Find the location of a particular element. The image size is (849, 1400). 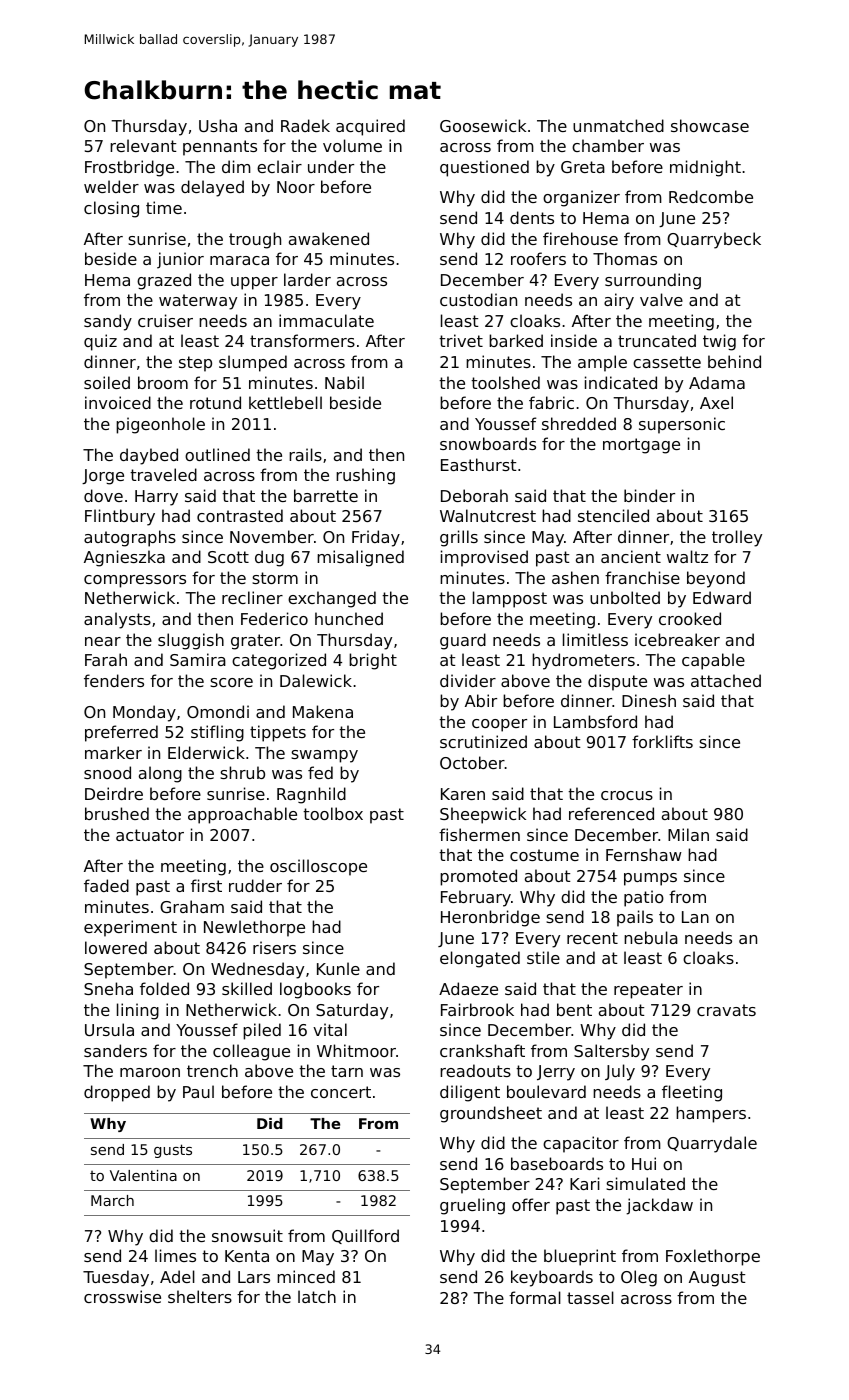

improvised is located at coordinates (484, 558).
